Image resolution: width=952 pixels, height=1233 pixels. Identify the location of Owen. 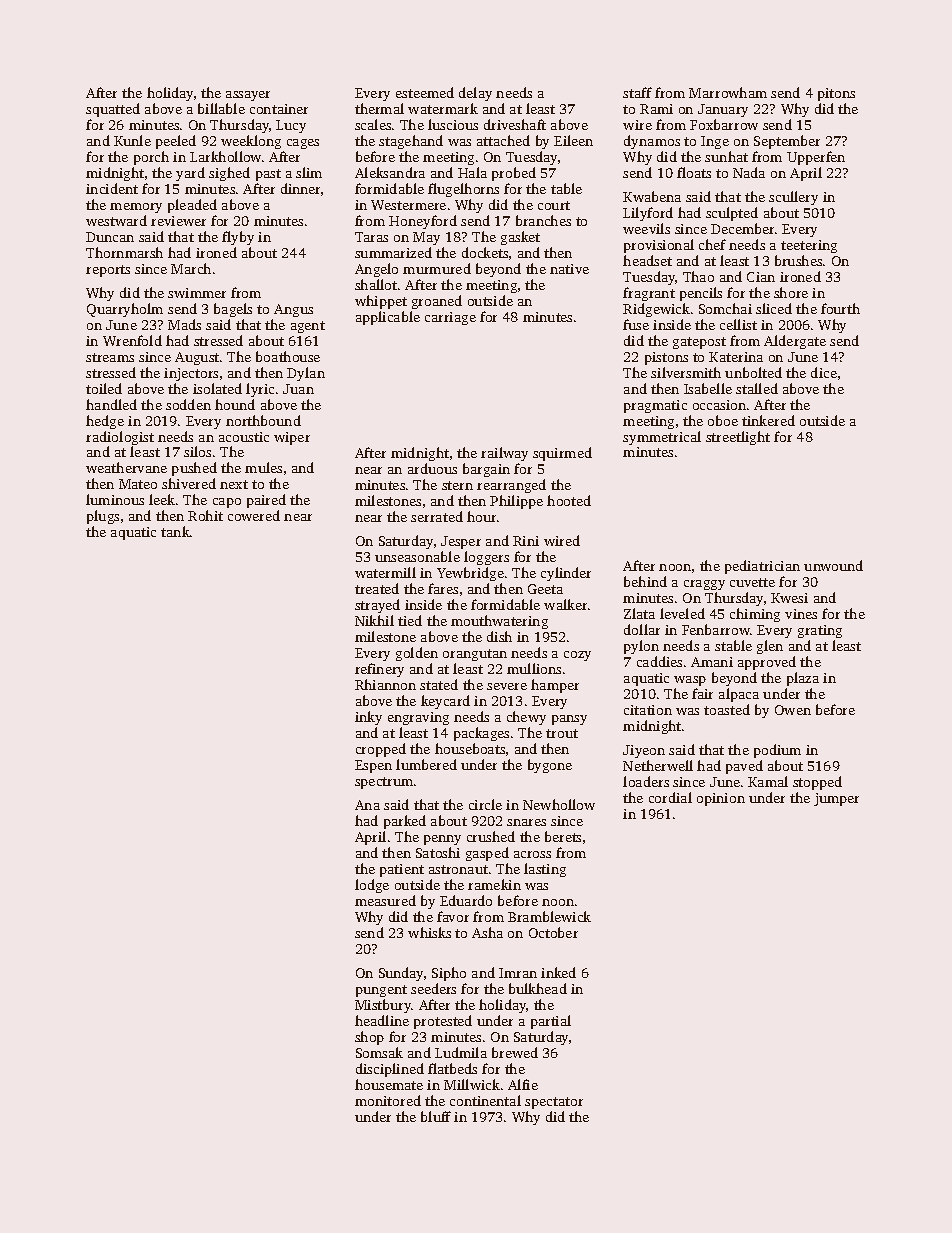
(793, 710).
